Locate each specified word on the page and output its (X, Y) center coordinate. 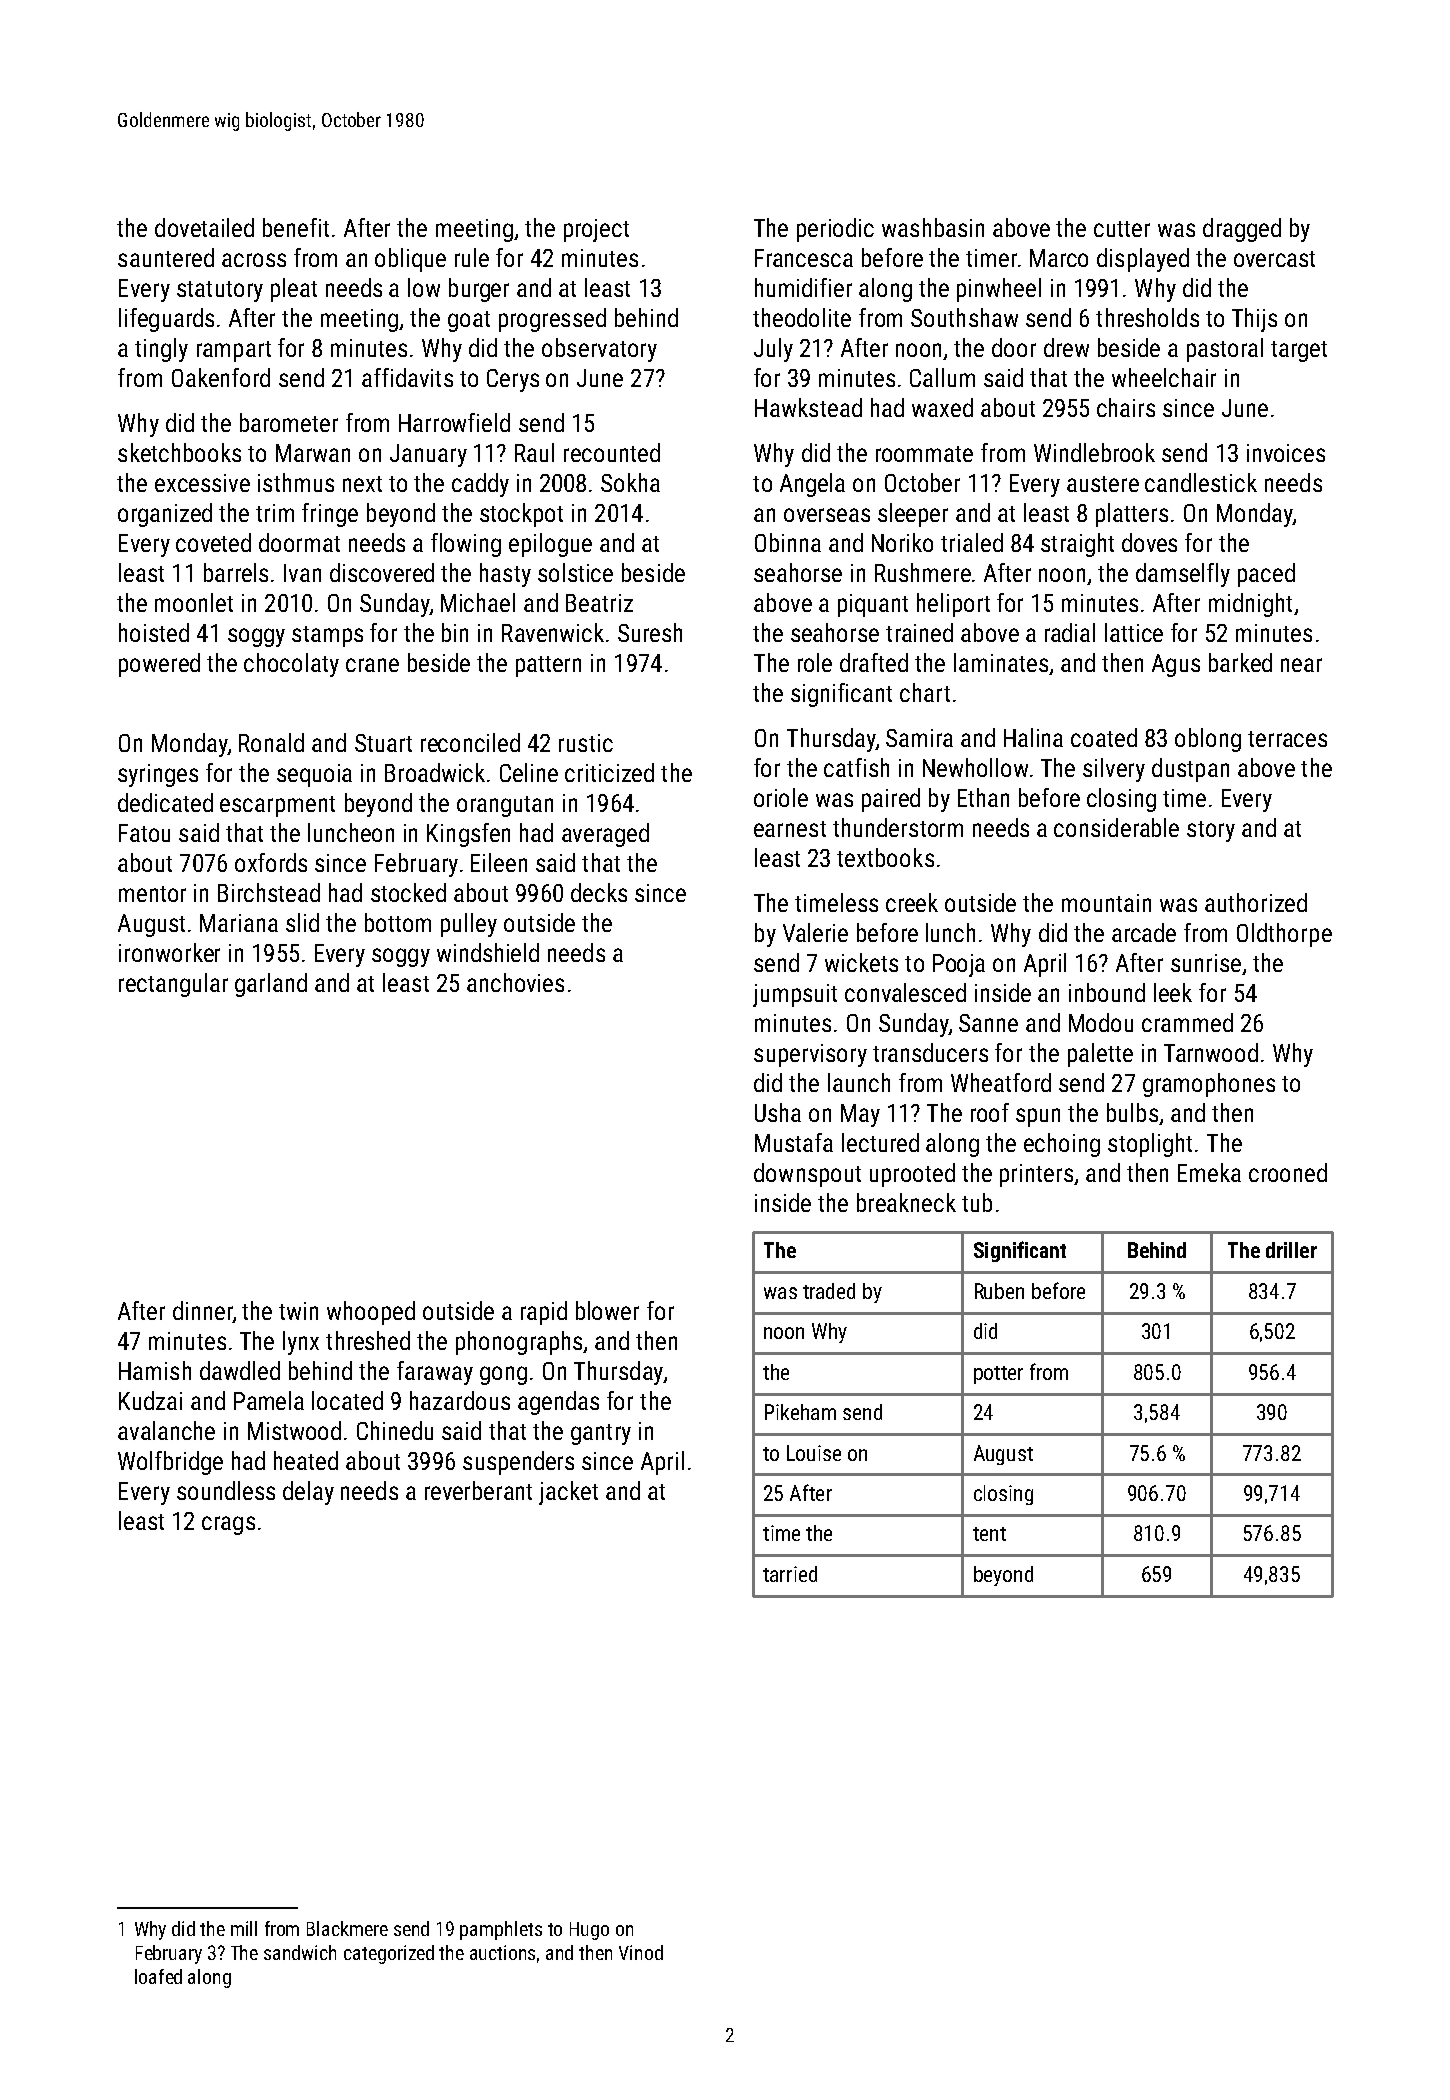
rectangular (173, 985)
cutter (1122, 229)
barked (1240, 662)
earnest (790, 829)
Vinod (641, 1952)
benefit (296, 227)
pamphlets (501, 1930)
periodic (835, 230)
